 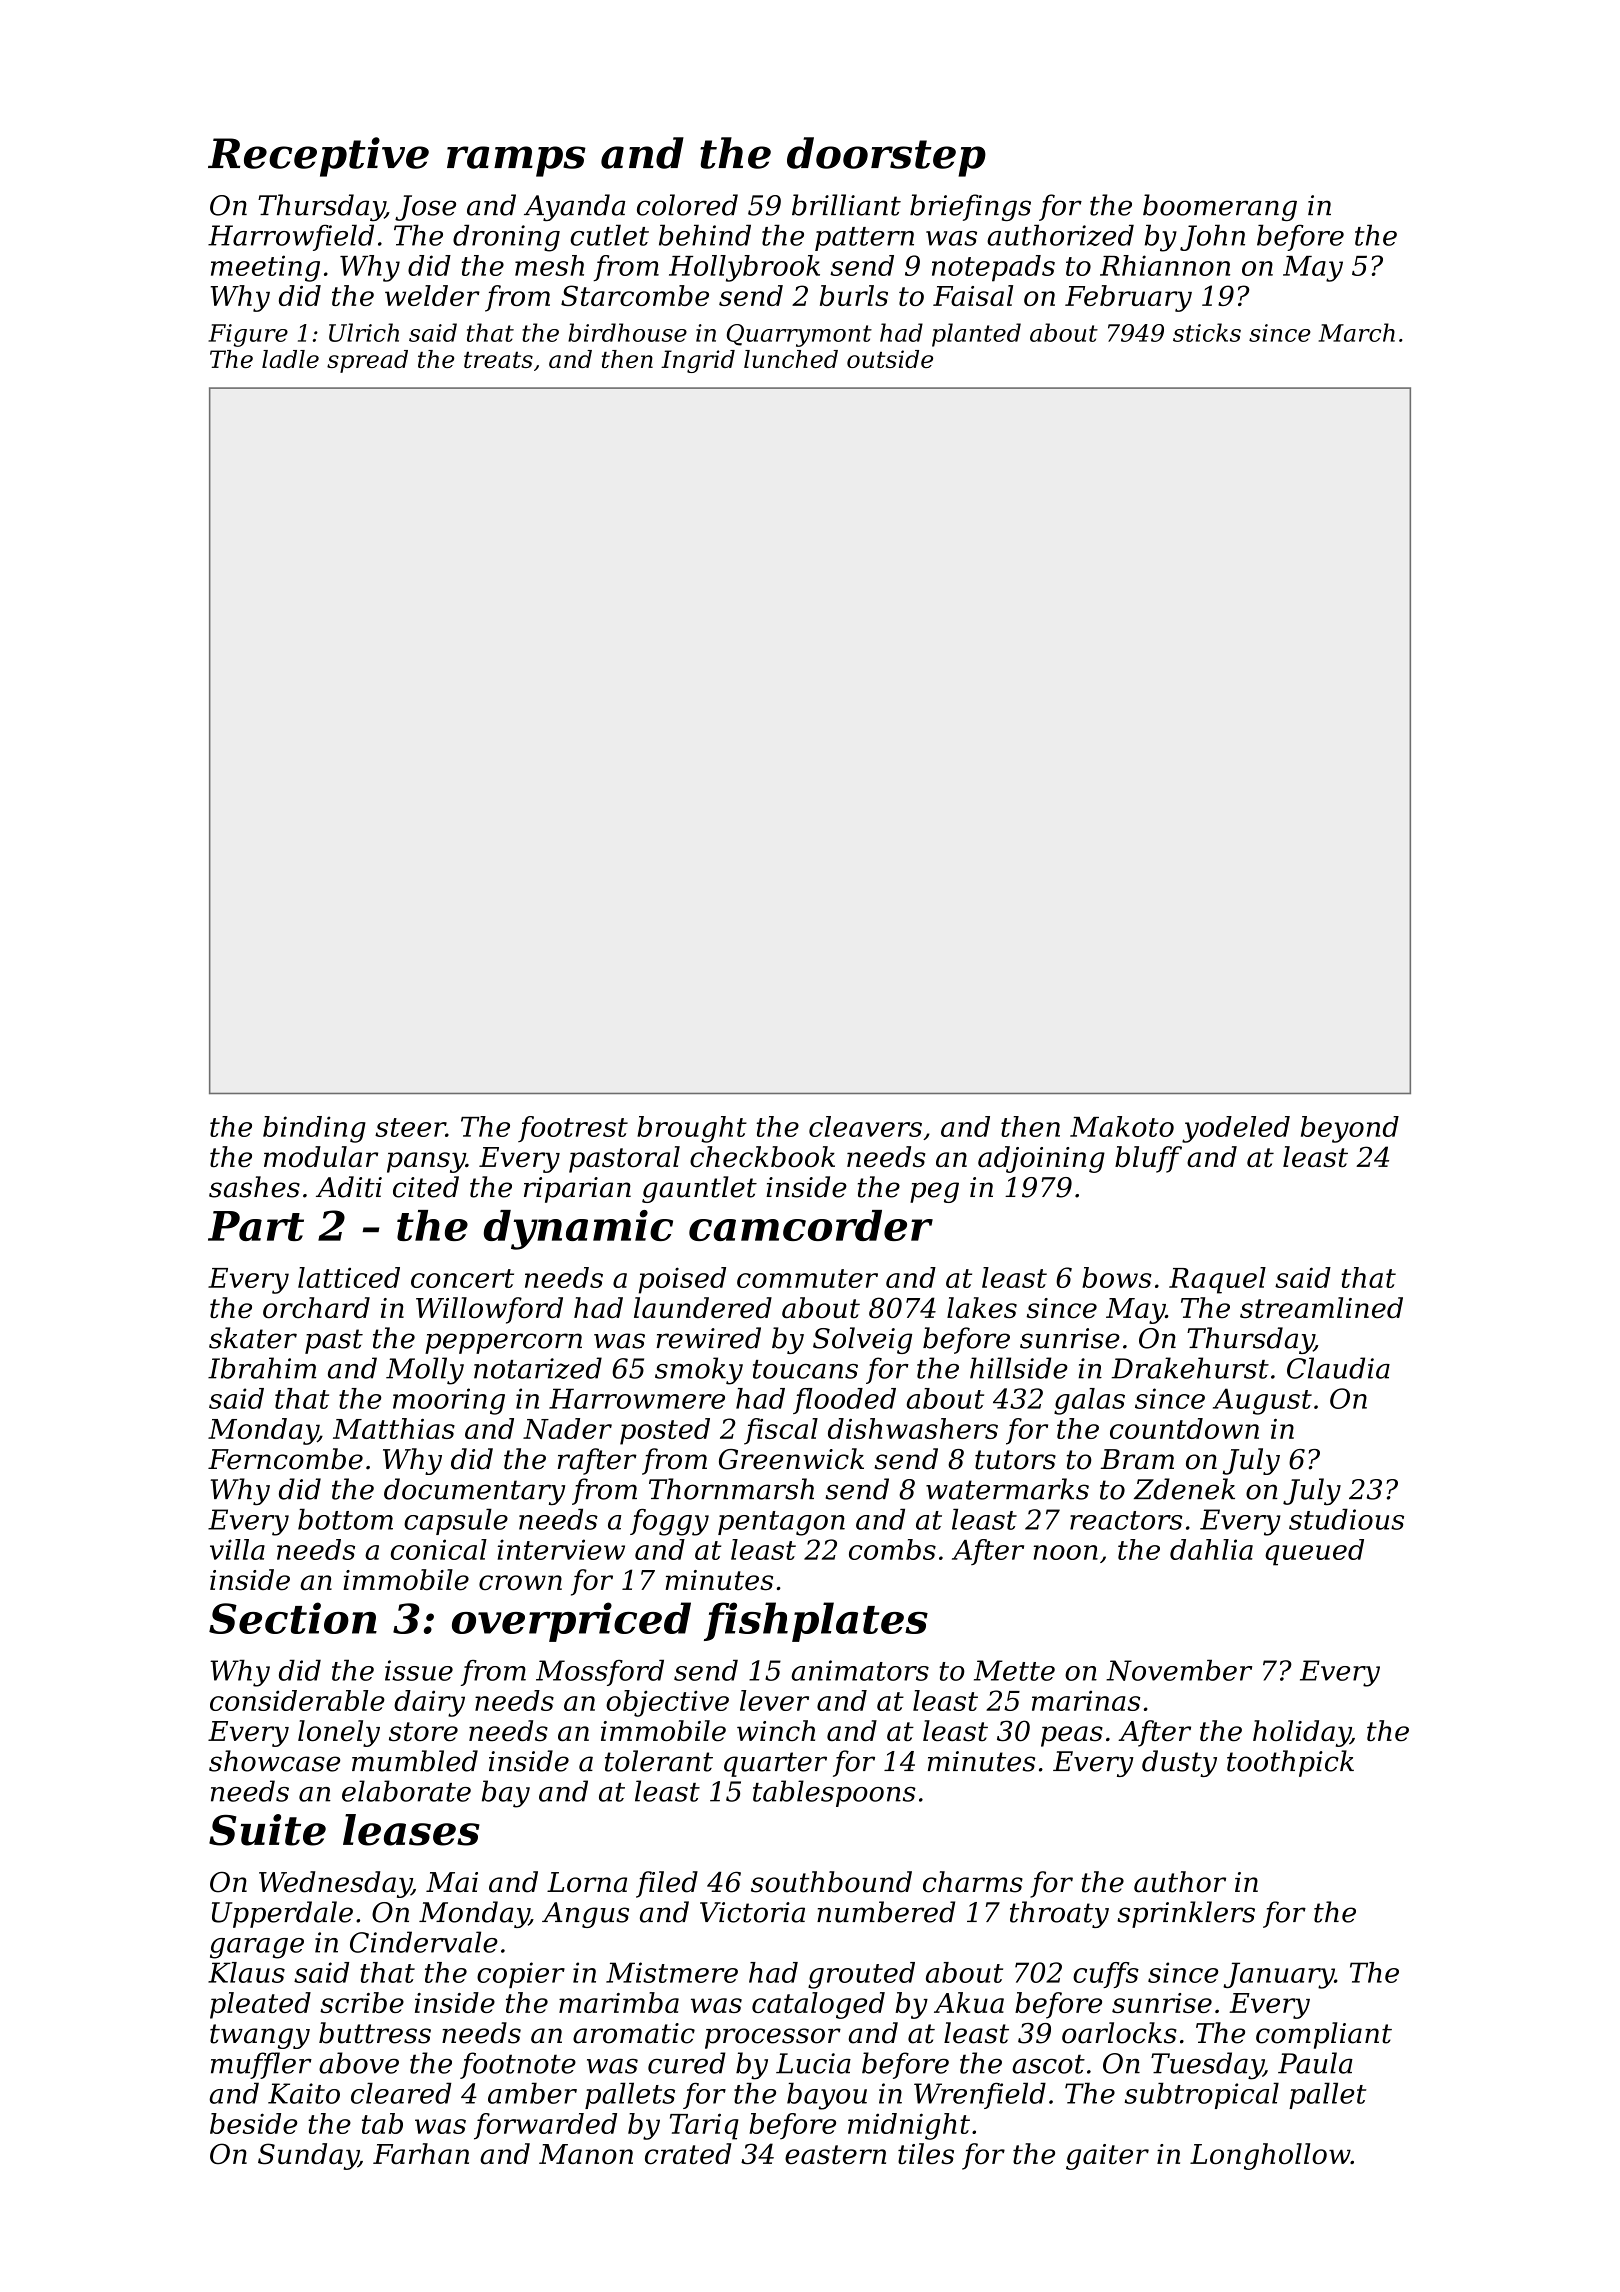 I want to click on overpriced, so click(x=571, y=1622).
